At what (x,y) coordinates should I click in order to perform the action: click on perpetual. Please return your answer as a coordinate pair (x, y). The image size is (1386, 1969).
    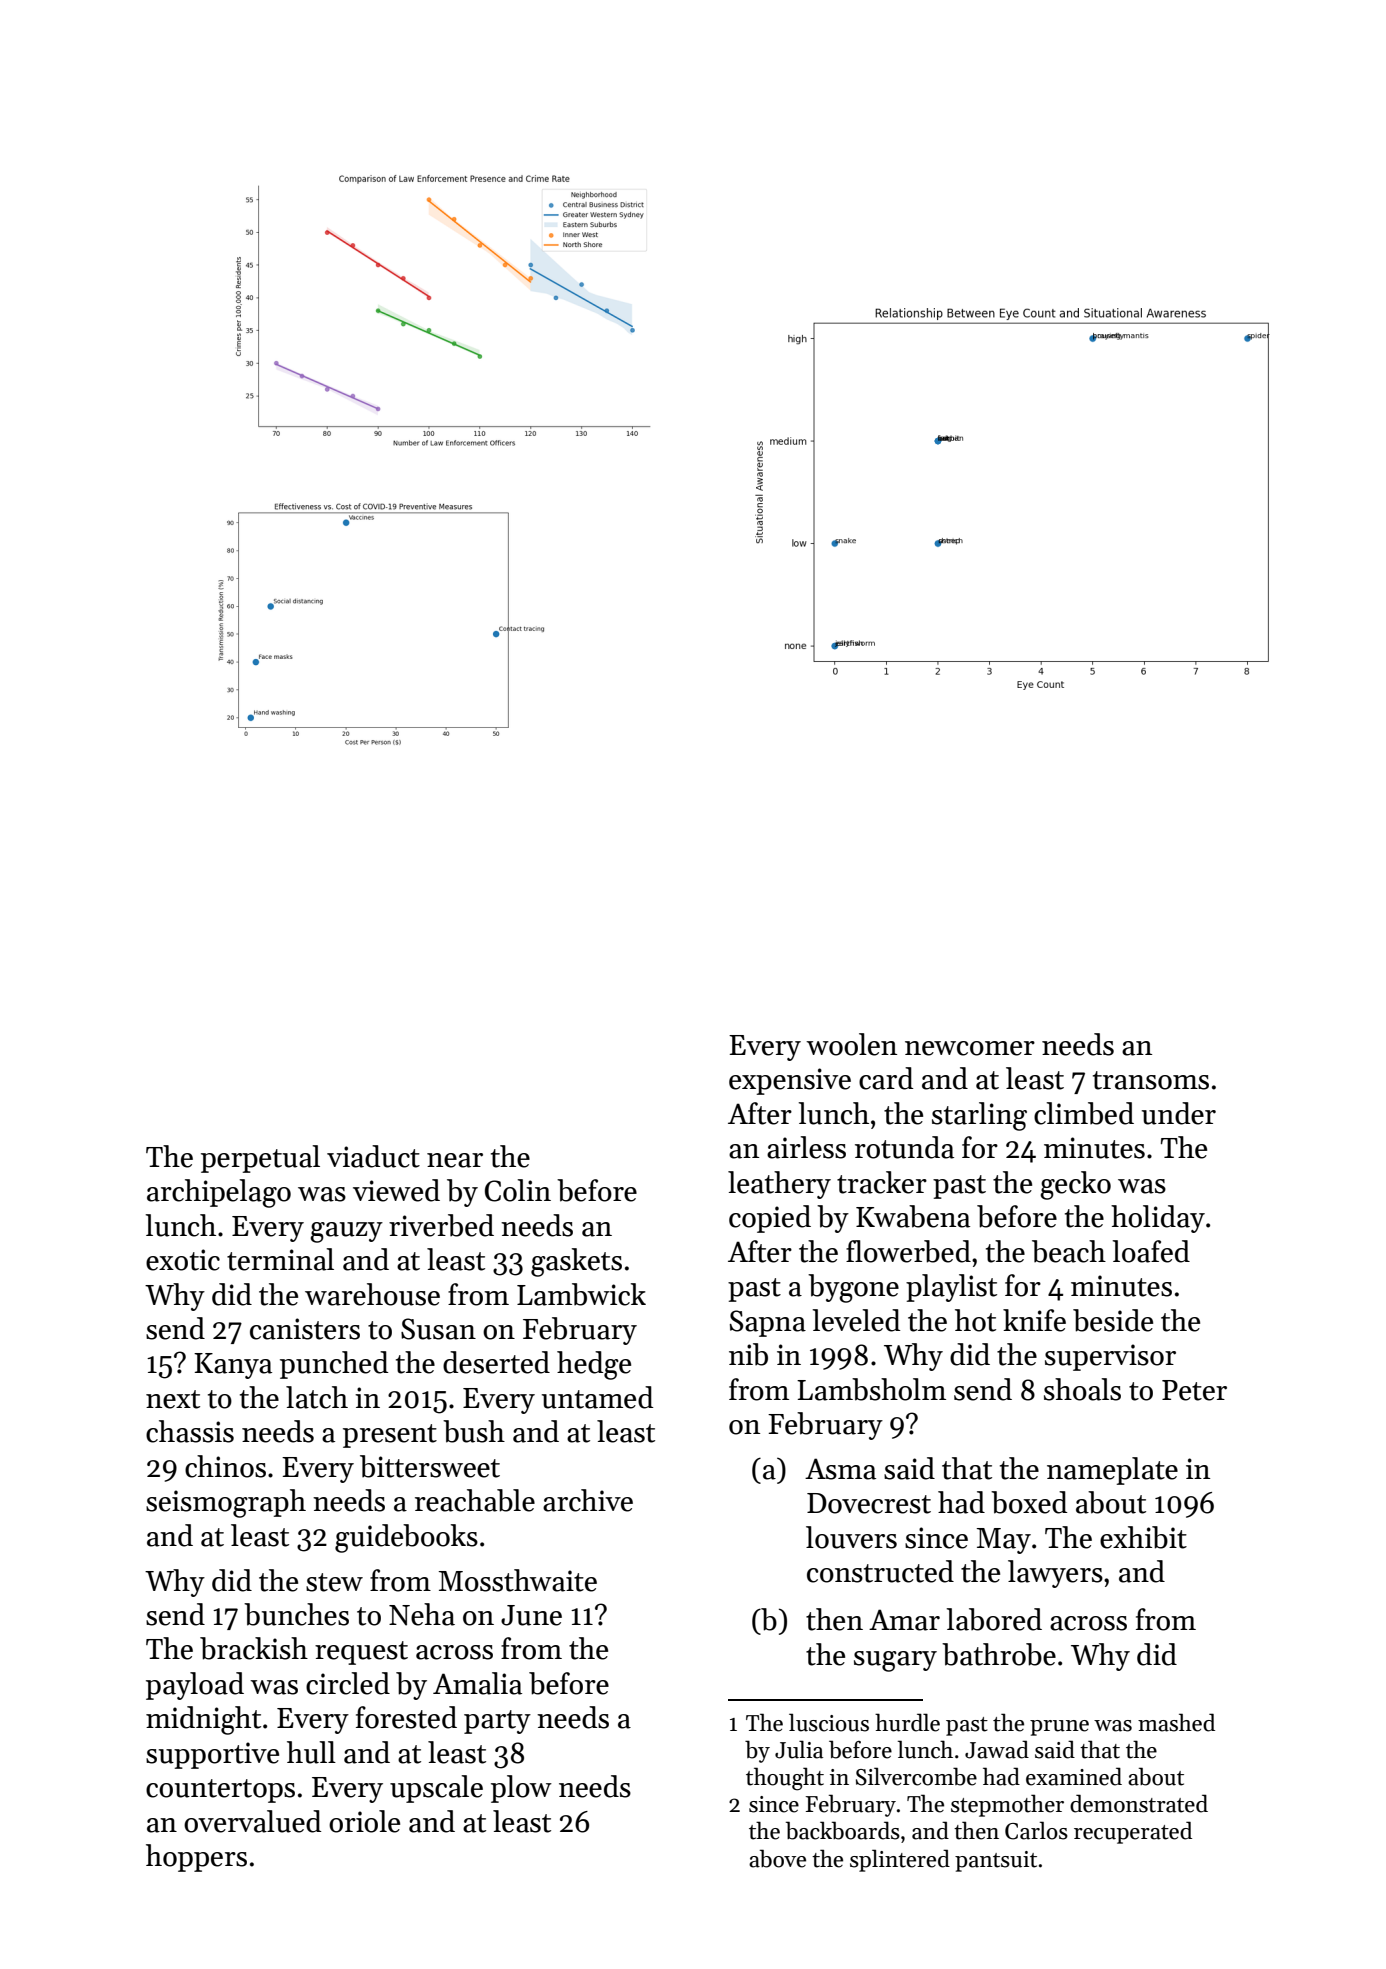
    Looking at the image, I should click on (260, 1159).
